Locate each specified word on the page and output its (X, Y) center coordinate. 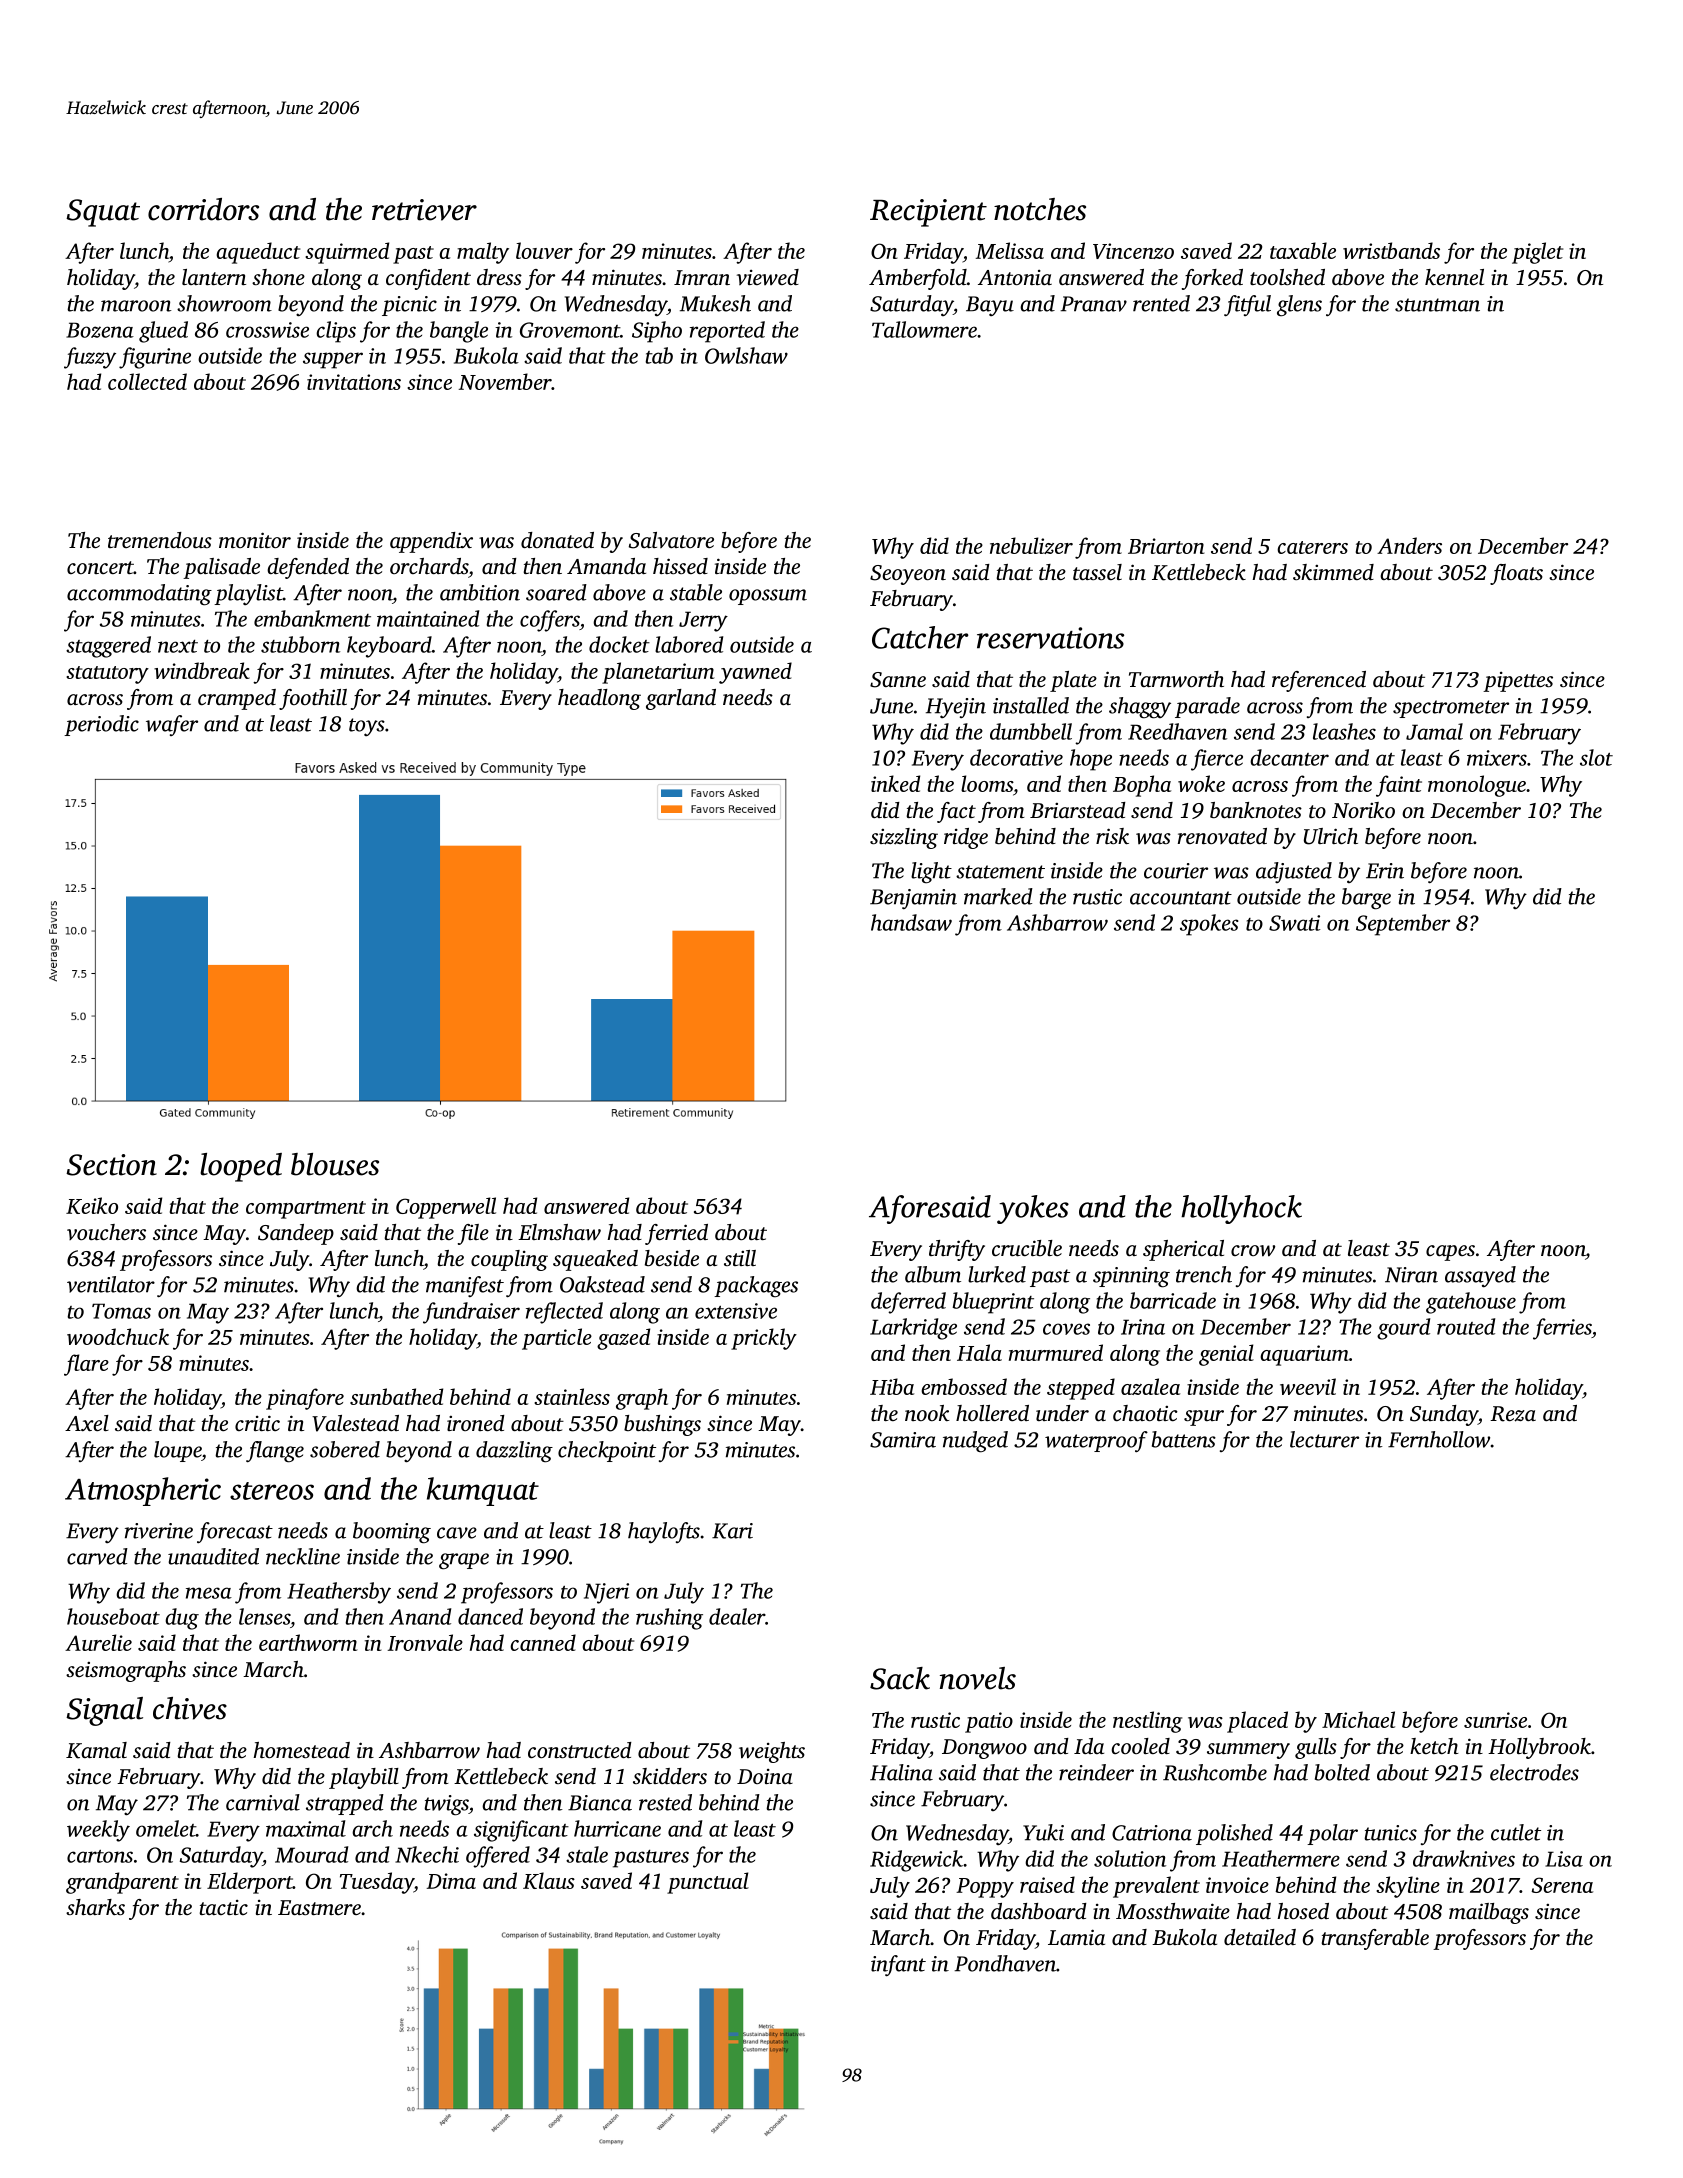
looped (241, 1167)
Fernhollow (1439, 1439)
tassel (1097, 572)
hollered (992, 1413)
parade (1207, 707)
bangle (459, 332)
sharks (95, 1907)
